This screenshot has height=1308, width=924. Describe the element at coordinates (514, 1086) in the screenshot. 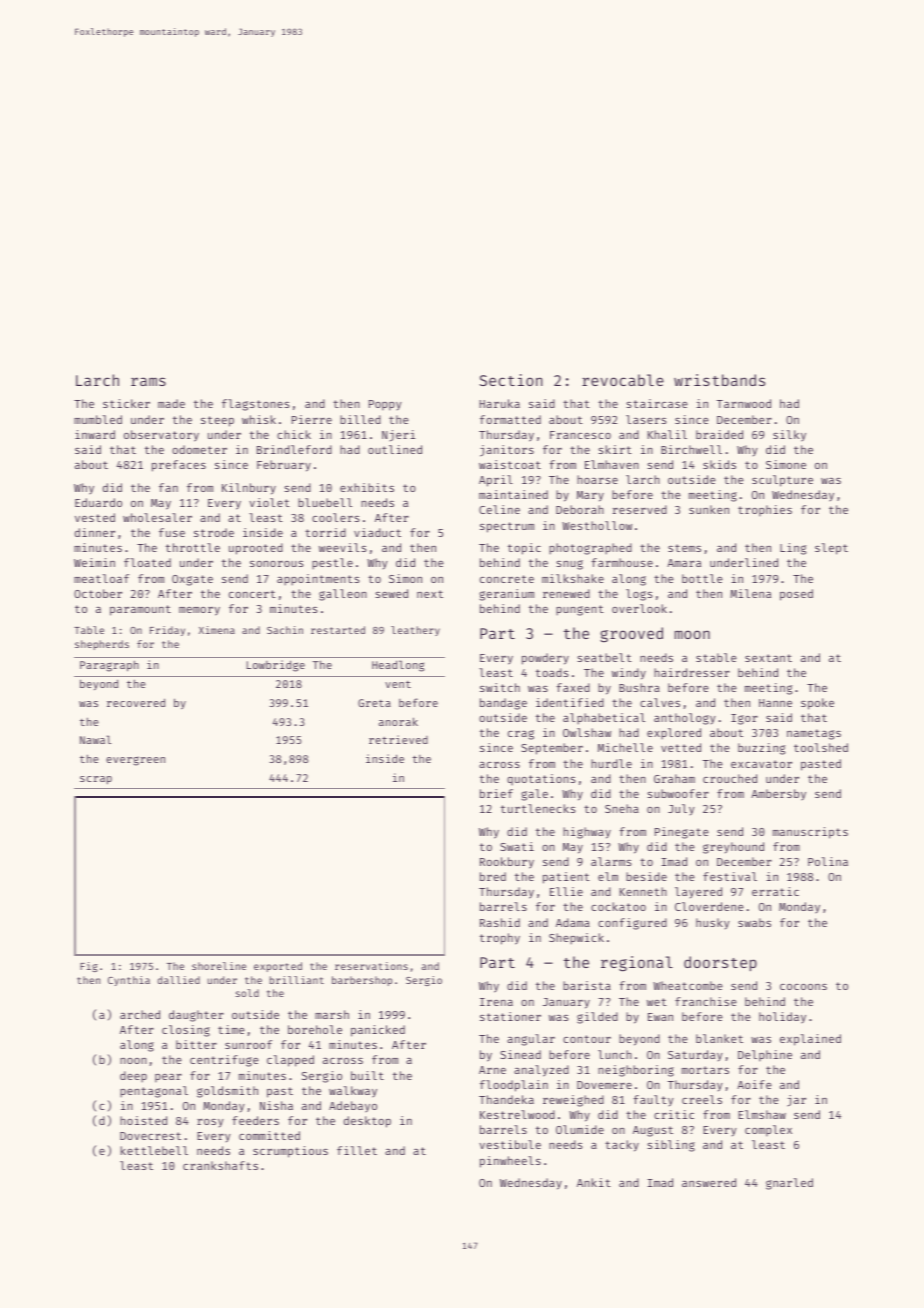

I see `floodplain` at that location.
